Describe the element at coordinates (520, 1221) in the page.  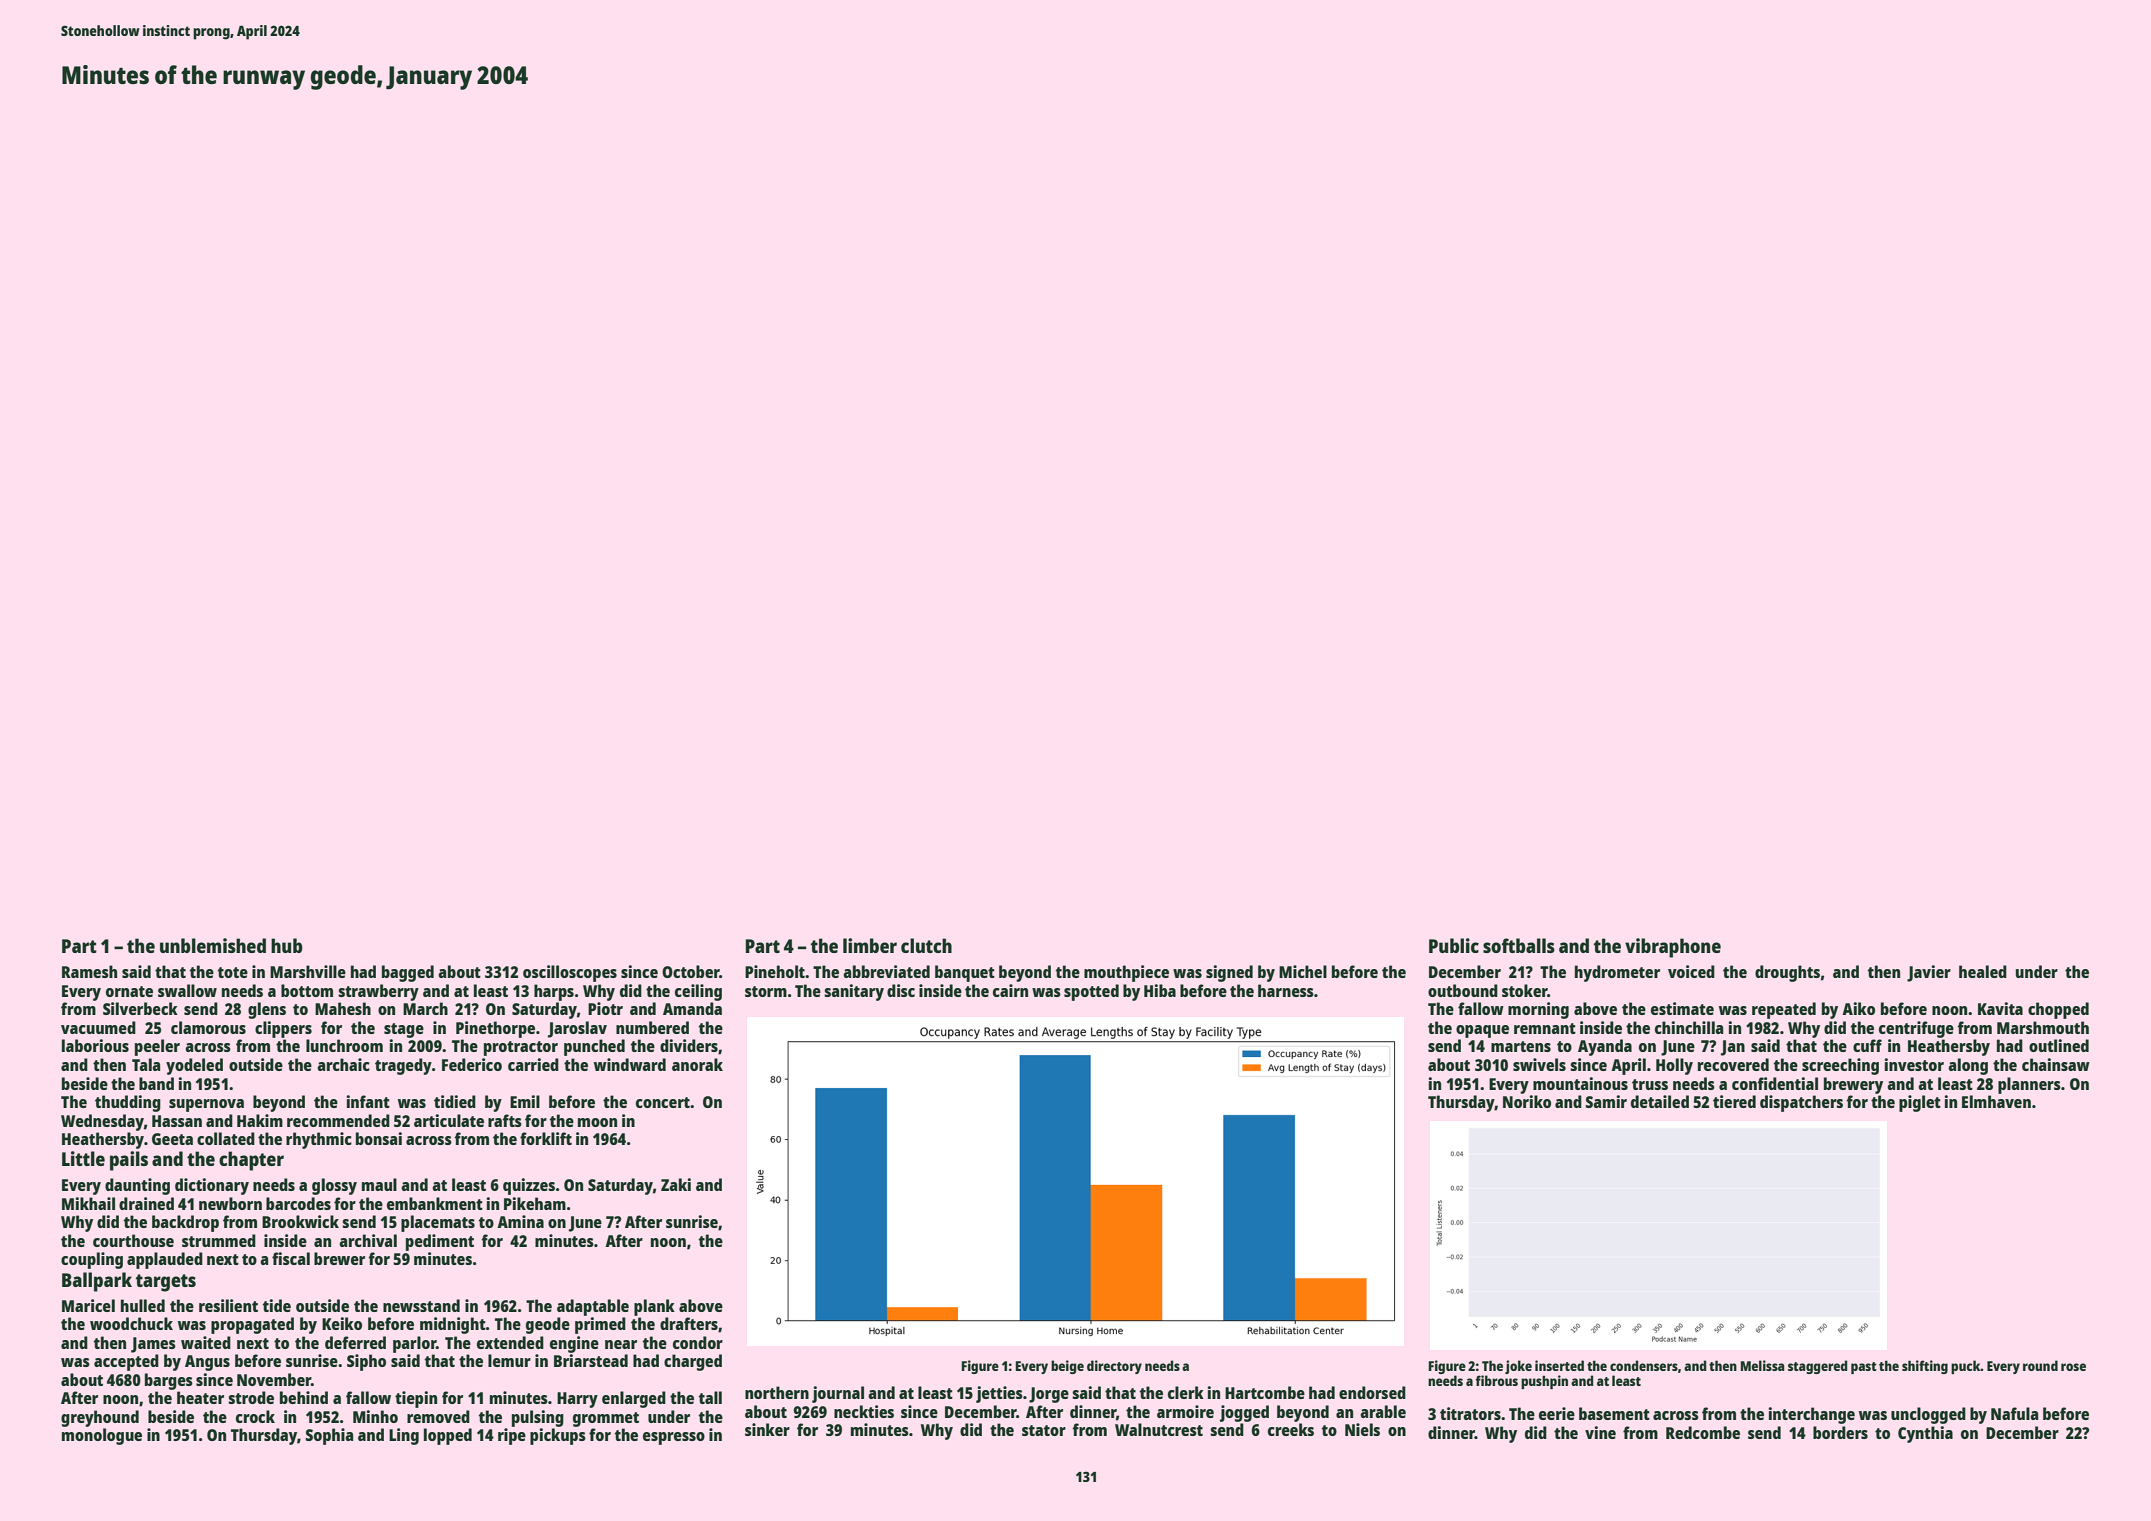
I see `Amina` at that location.
